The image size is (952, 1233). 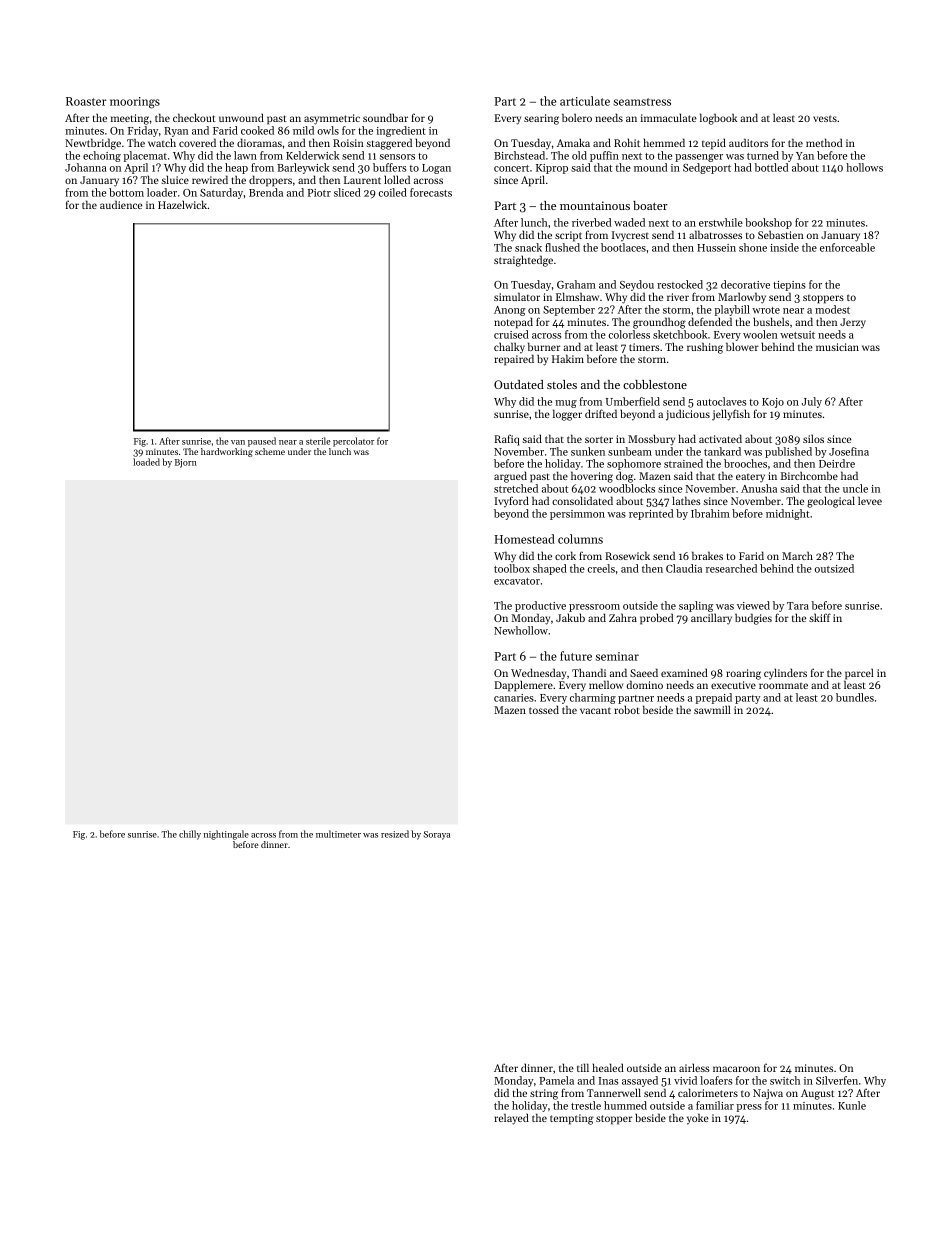 What do you see at coordinates (524, 539) in the screenshot?
I see `Homestead` at bounding box center [524, 539].
